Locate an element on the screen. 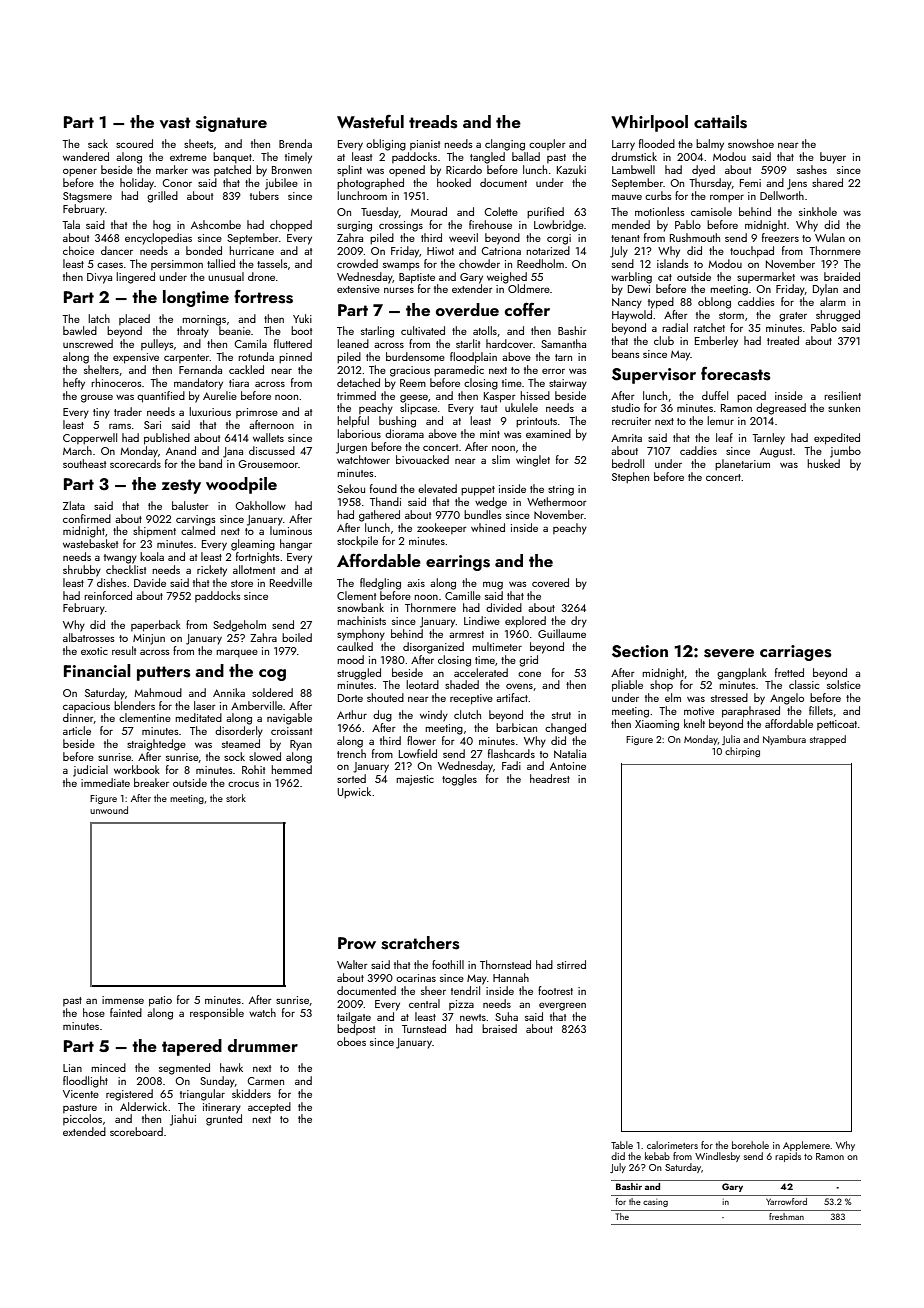 The height and width of the screenshot is (1308, 924). tubers is located at coordinates (264, 195).
